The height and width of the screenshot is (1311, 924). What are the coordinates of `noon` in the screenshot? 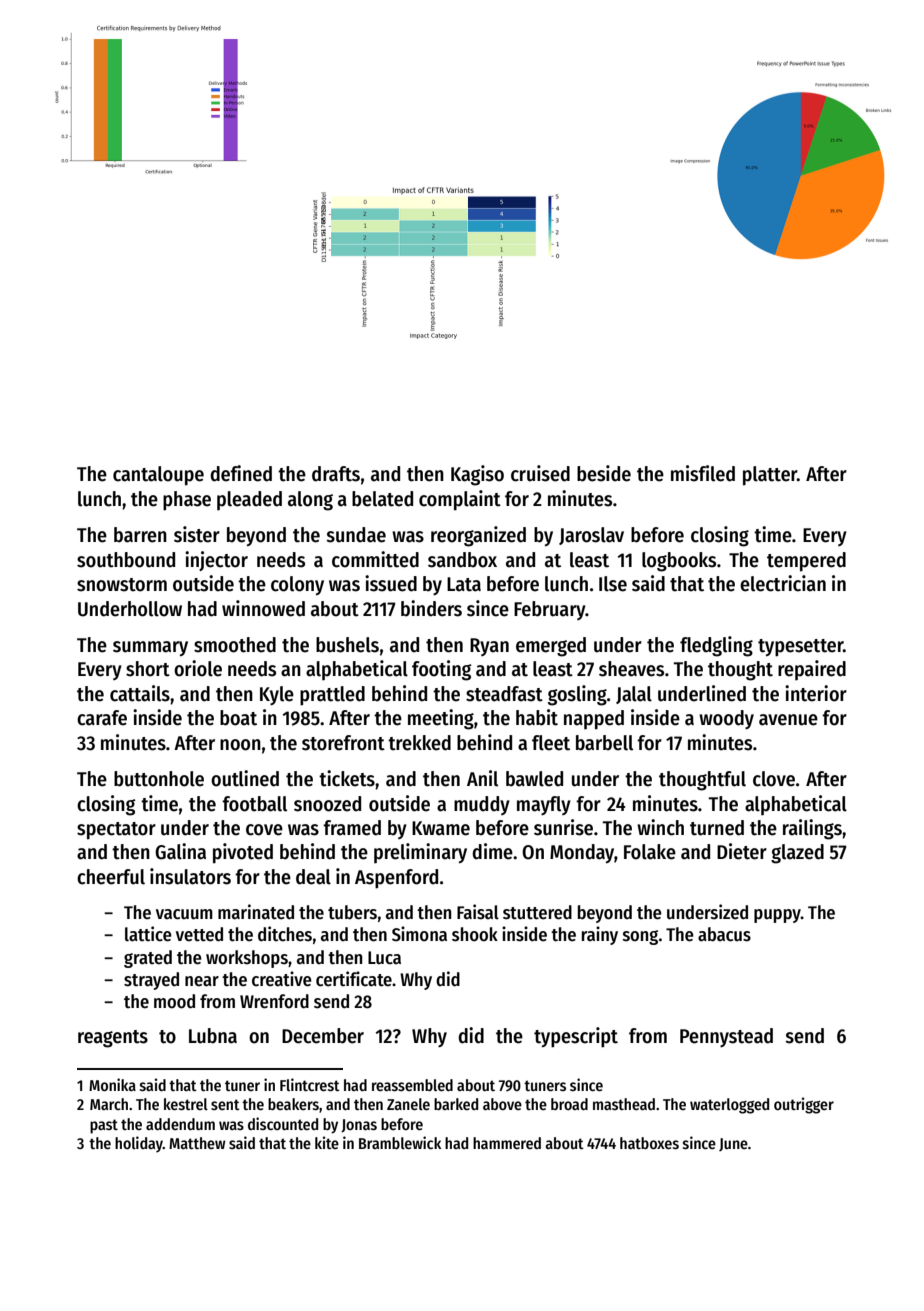 It's located at (240, 745).
